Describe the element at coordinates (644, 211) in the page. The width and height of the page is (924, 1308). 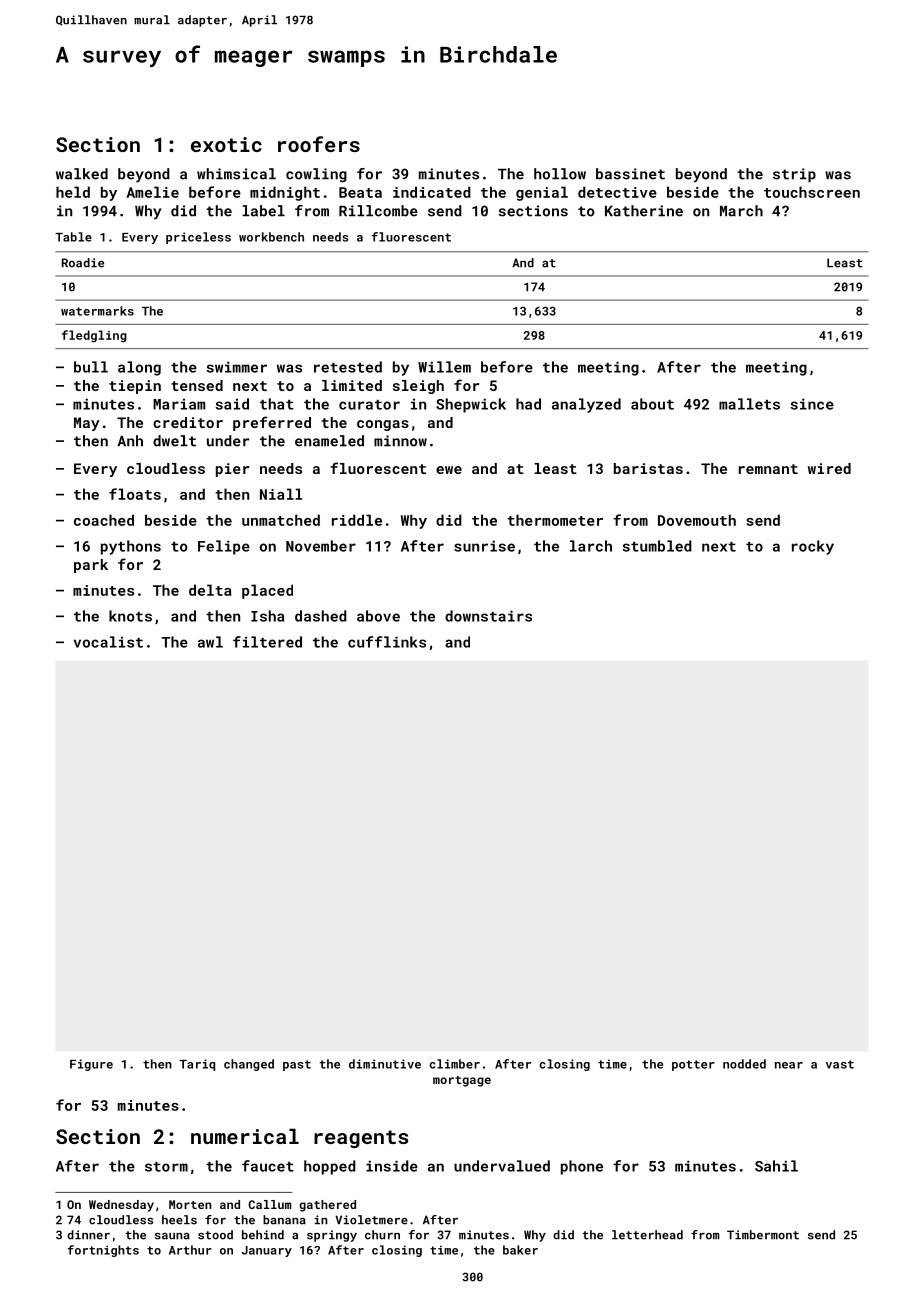
I see `Katherine` at that location.
